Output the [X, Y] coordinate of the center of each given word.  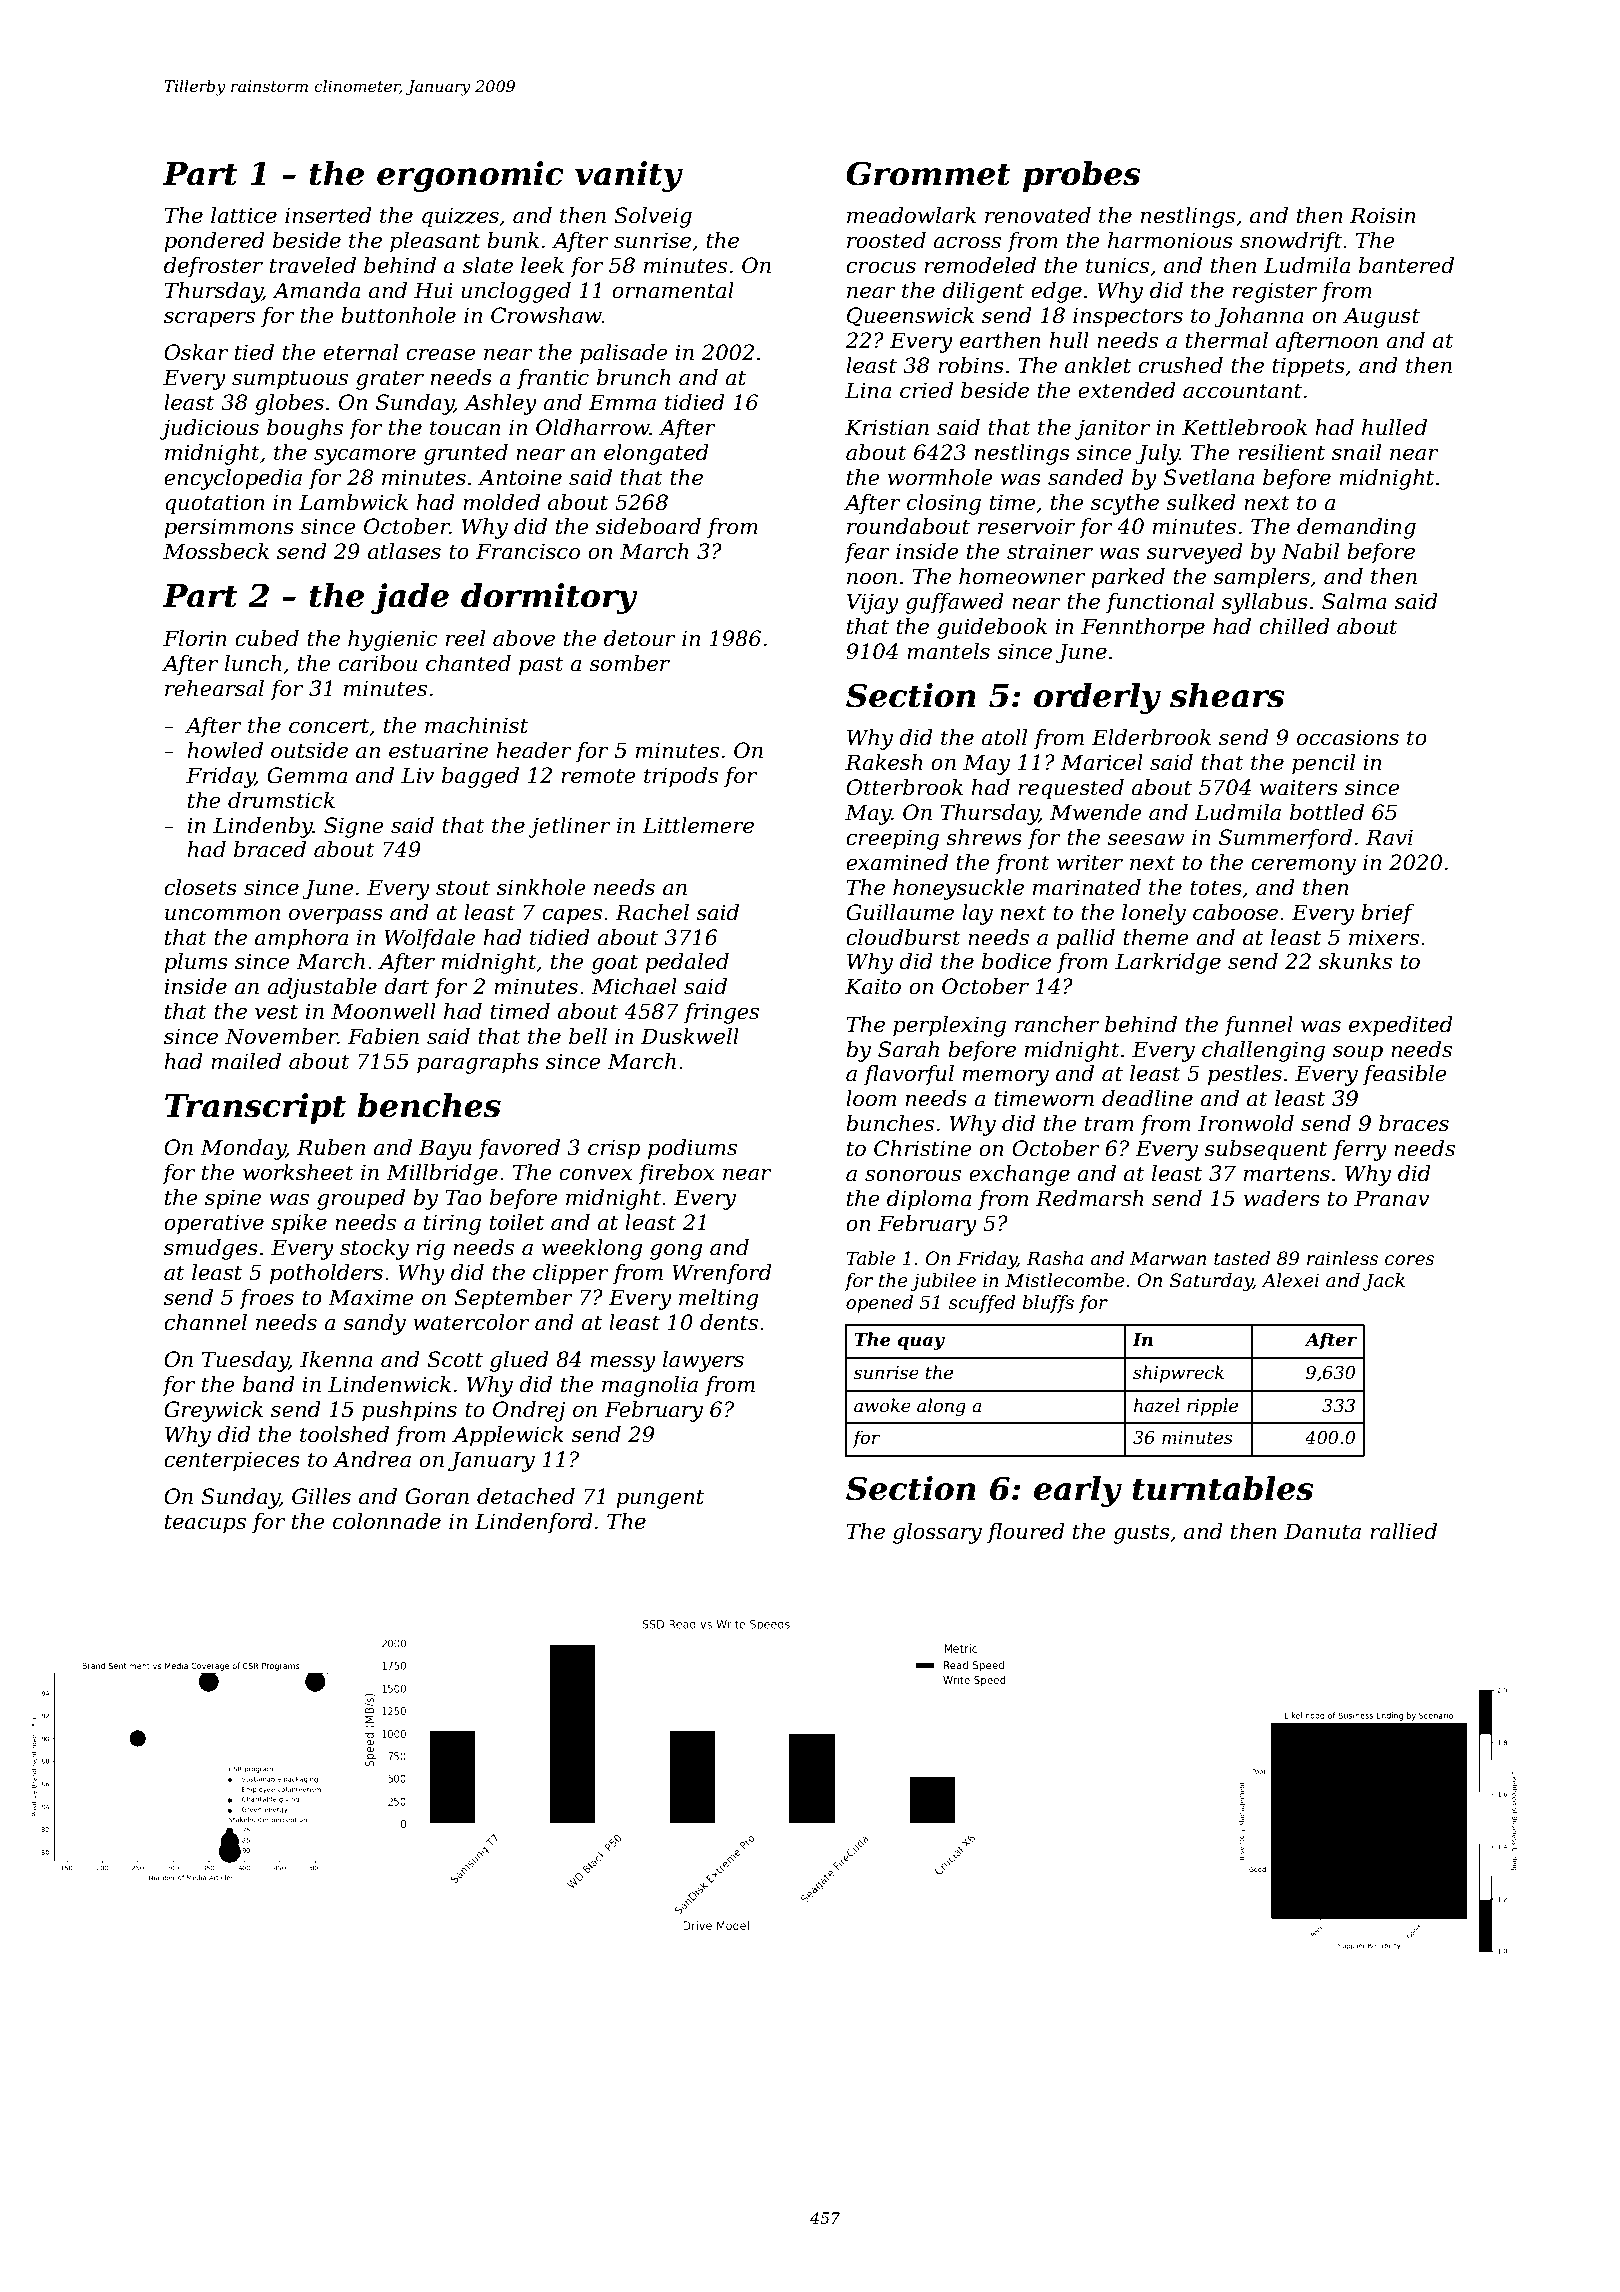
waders [1282, 1198]
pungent [660, 1499]
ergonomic [470, 176]
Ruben [331, 1147]
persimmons [229, 528]
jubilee [943, 1282]
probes [1082, 176]
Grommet [928, 173]
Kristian [887, 427]
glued [519, 1361]
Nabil [1310, 551]
